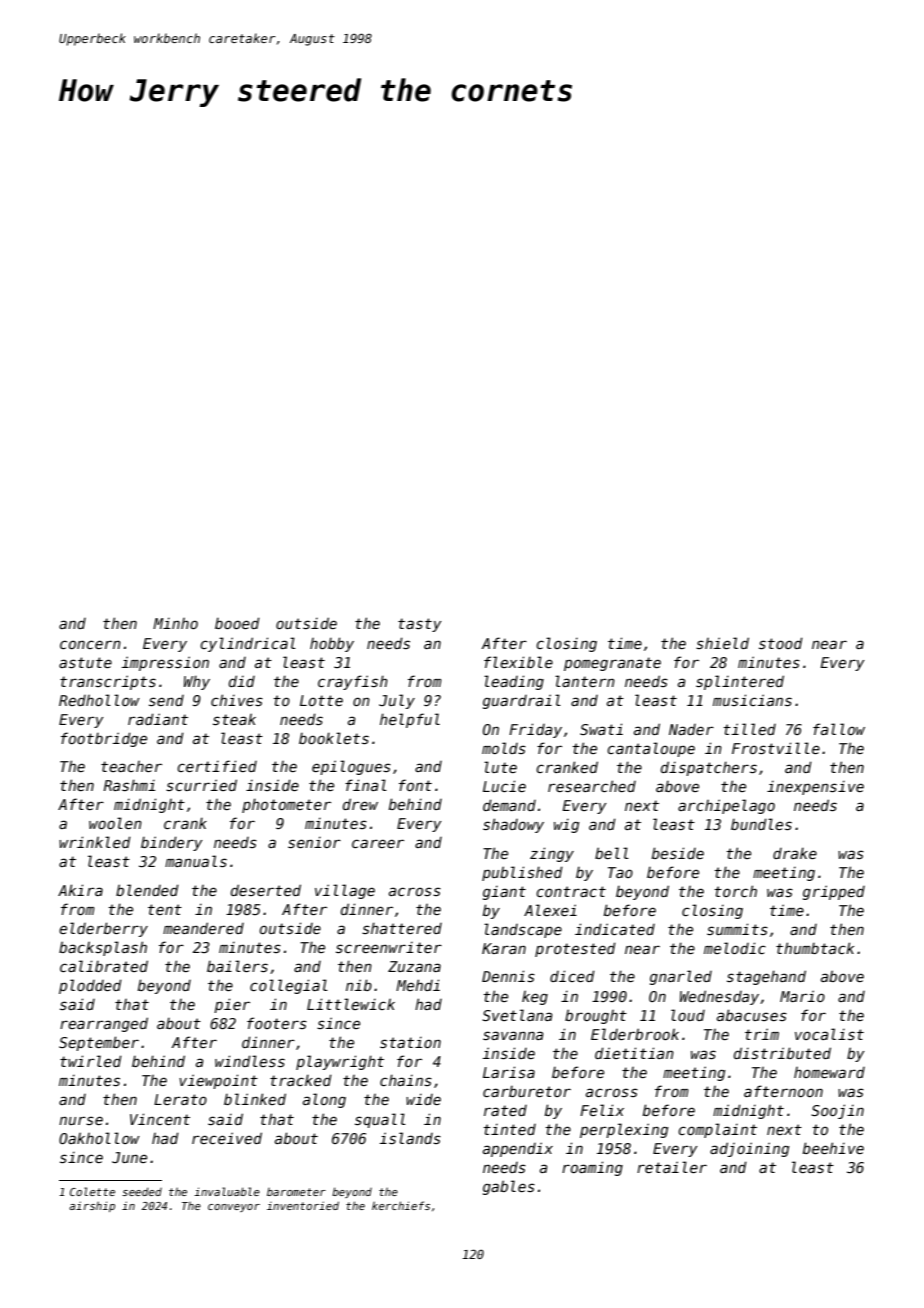  I want to click on bailers, so click(237, 966).
